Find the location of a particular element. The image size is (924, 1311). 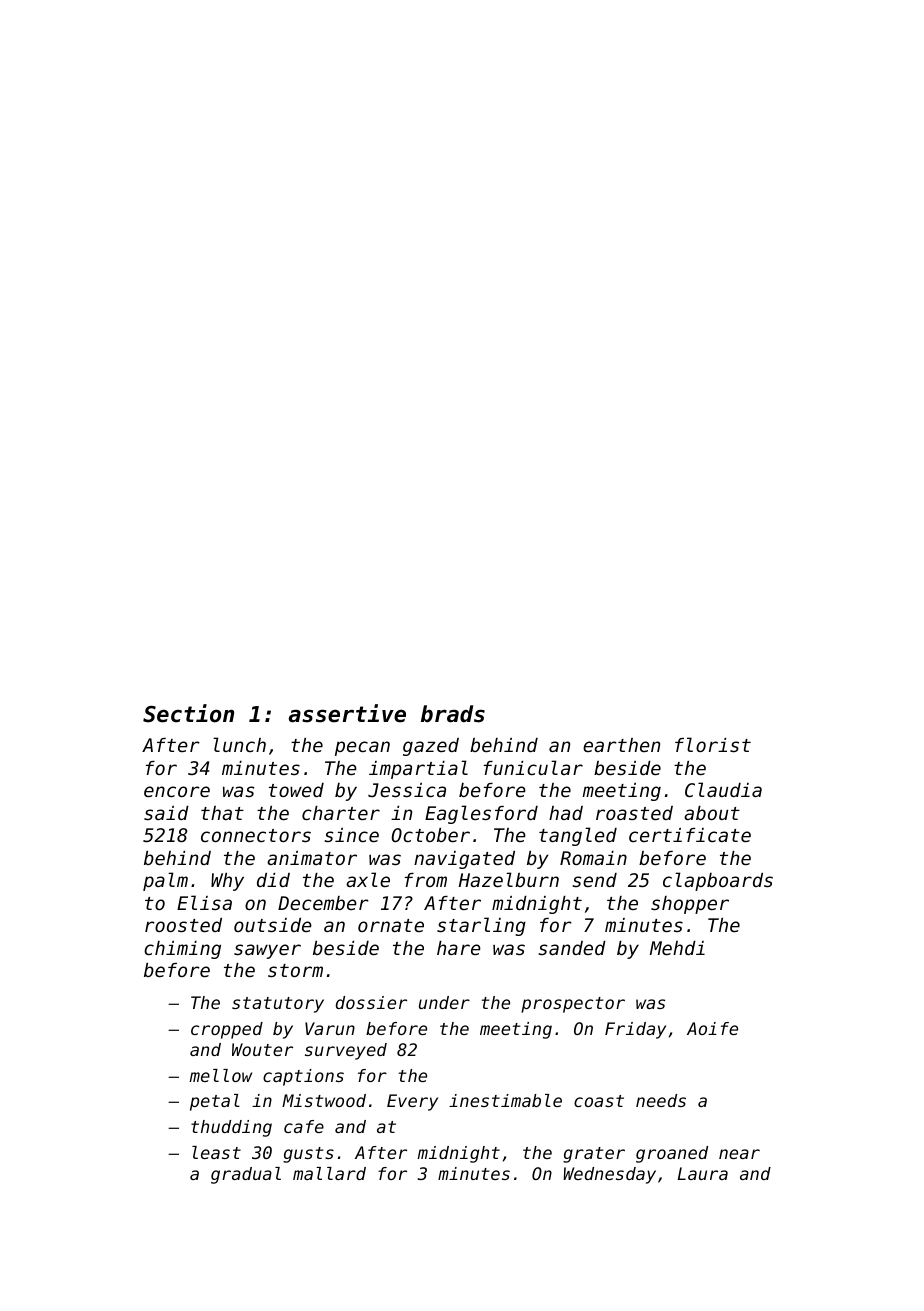

grater is located at coordinates (594, 1155).
